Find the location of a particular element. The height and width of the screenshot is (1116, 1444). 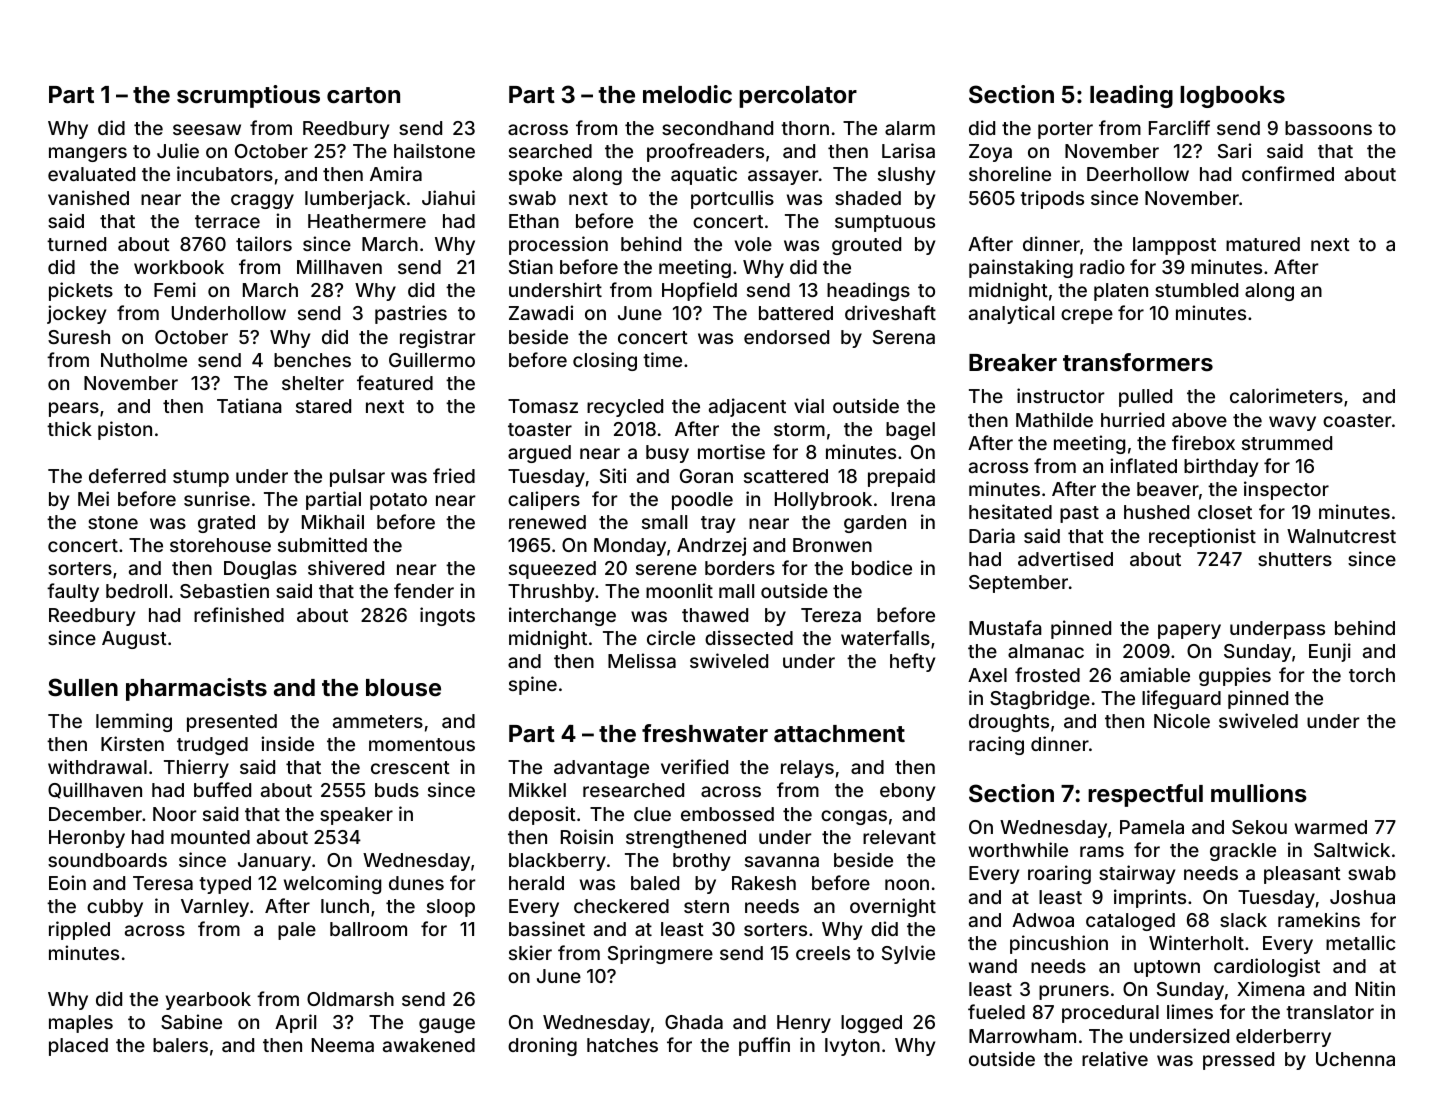

spine is located at coordinates (533, 685).
